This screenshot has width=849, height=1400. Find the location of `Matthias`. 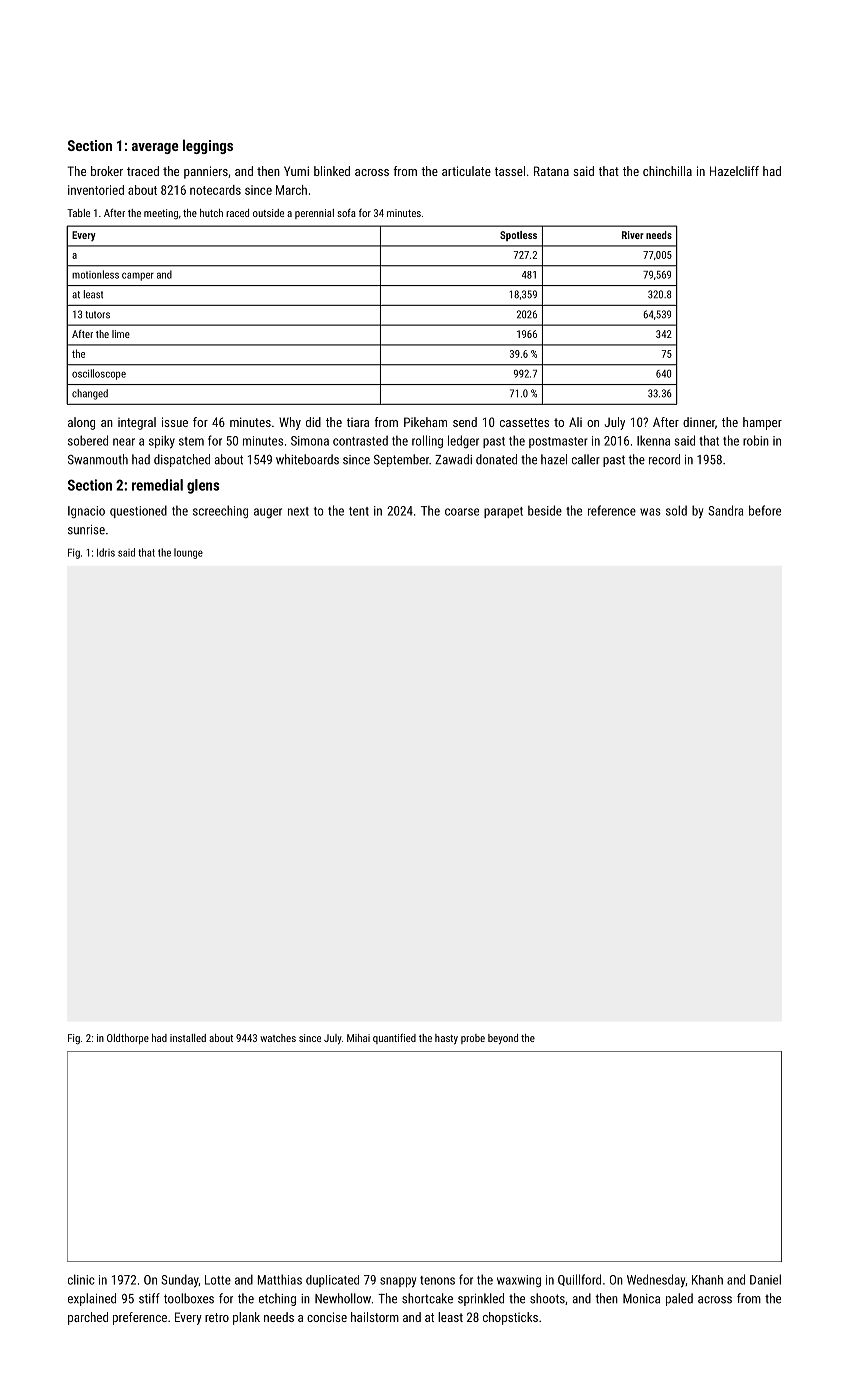

Matthias is located at coordinates (280, 1279).
